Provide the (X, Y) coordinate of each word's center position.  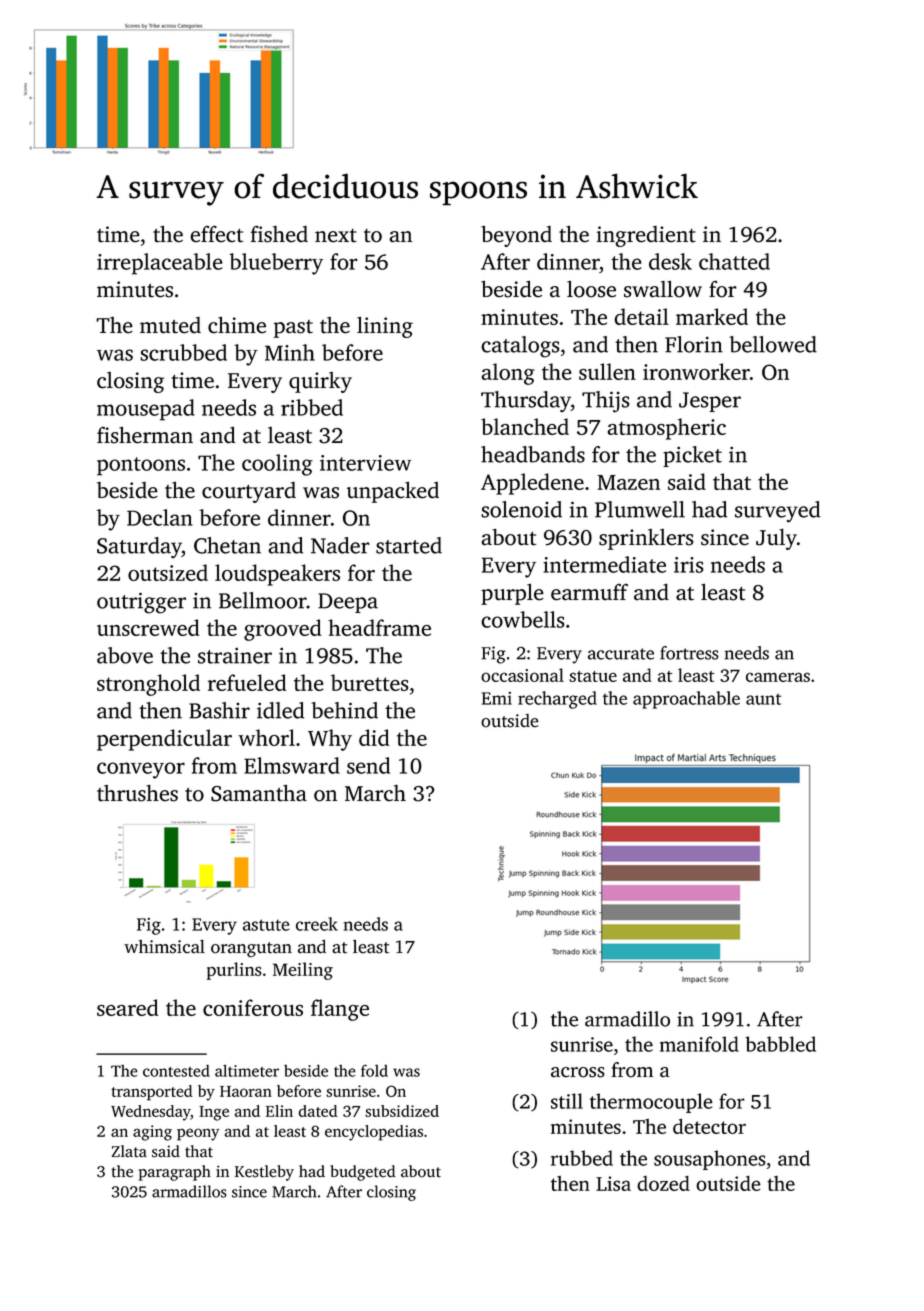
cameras (778, 677)
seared (127, 1007)
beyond (516, 236)
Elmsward (292, 765)
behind (344, 710)
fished (279, 234)
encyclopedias (374, 1133)
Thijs (605, 402)
